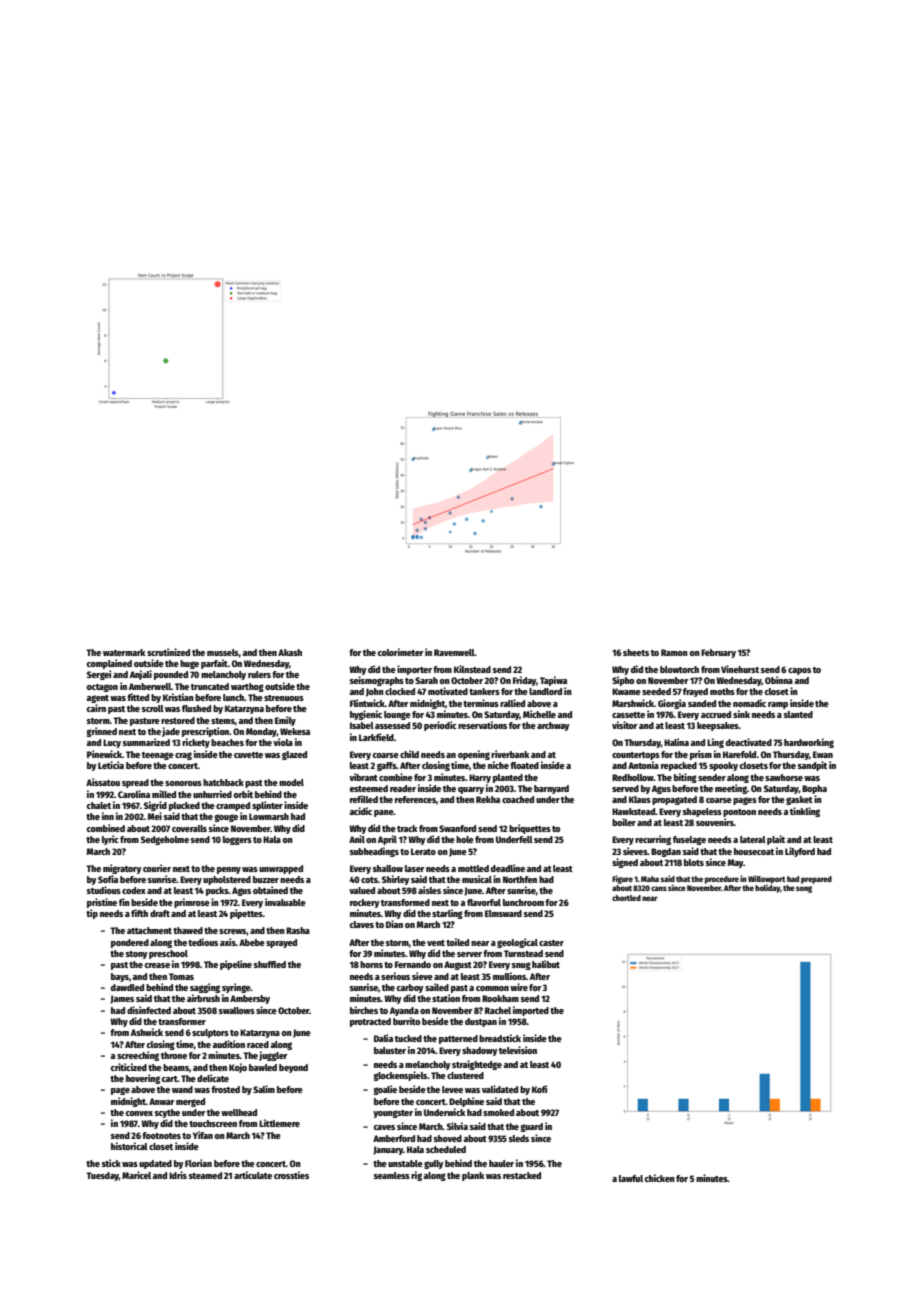 The width and height of the screenshot is (924, 1308). I want to click on historical, so click(129, 1146).
